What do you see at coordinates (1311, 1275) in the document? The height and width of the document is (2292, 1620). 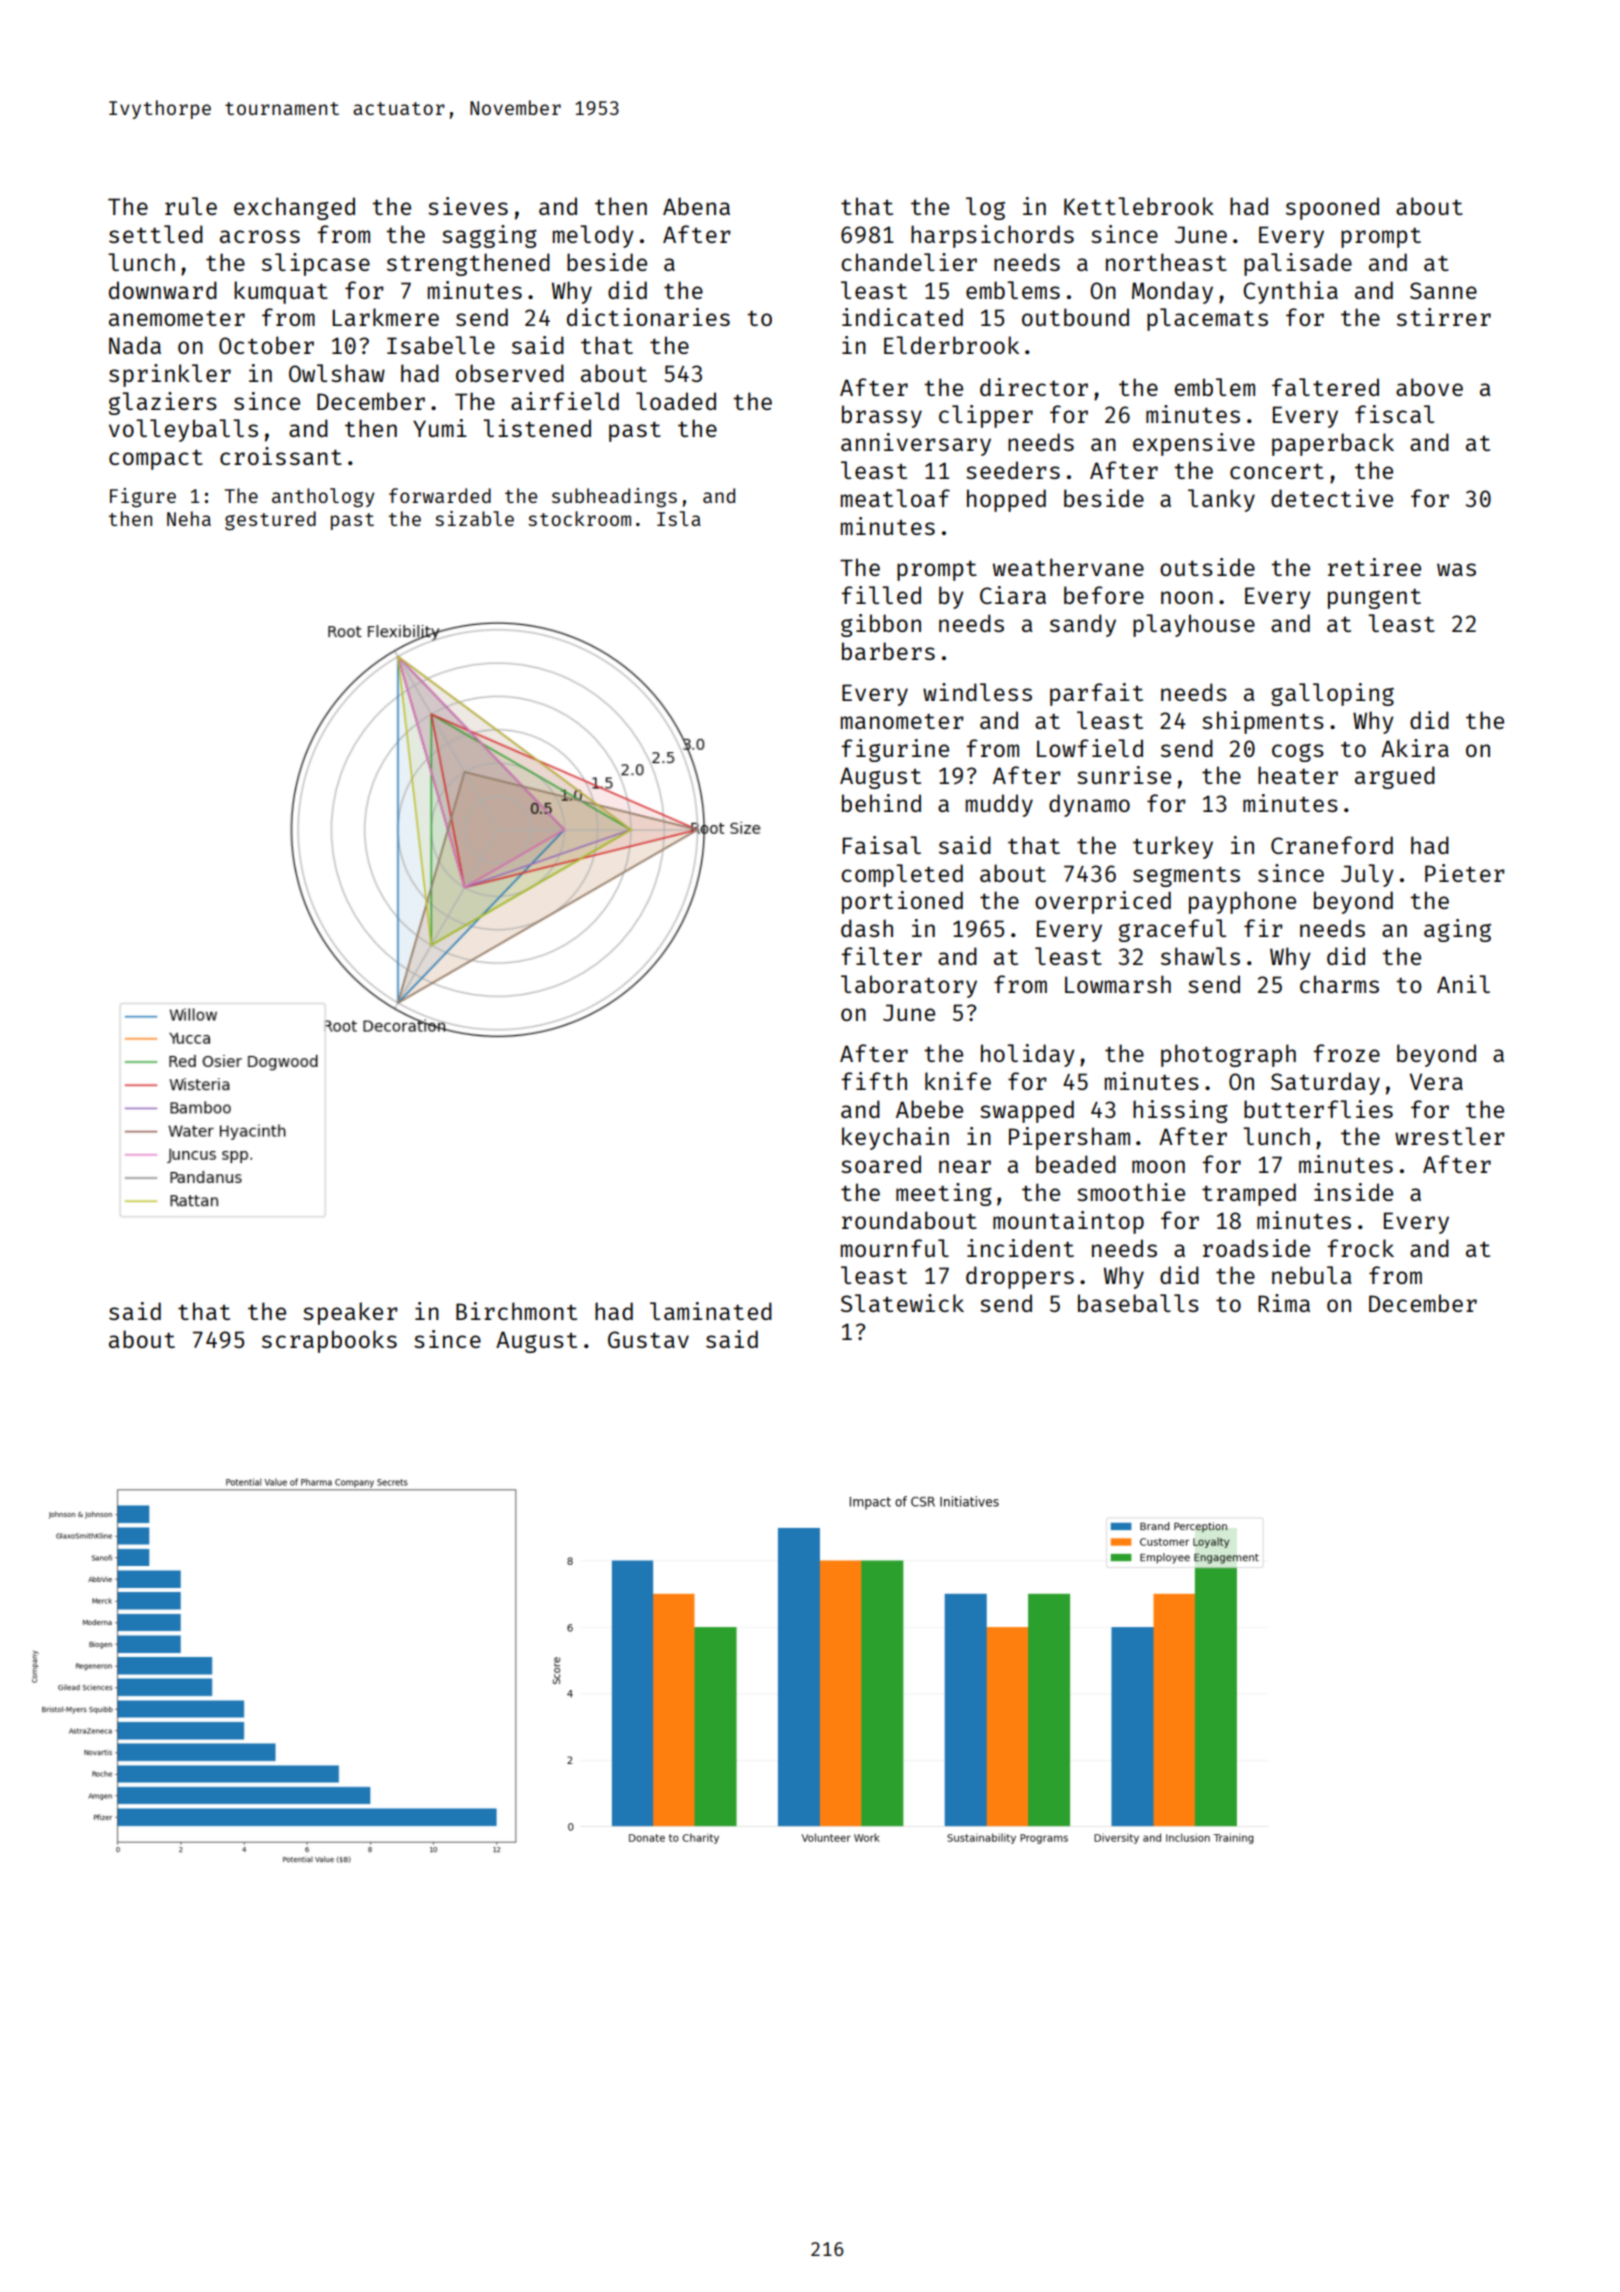 I see `nebula` at bounding box center [1311, 1275].
